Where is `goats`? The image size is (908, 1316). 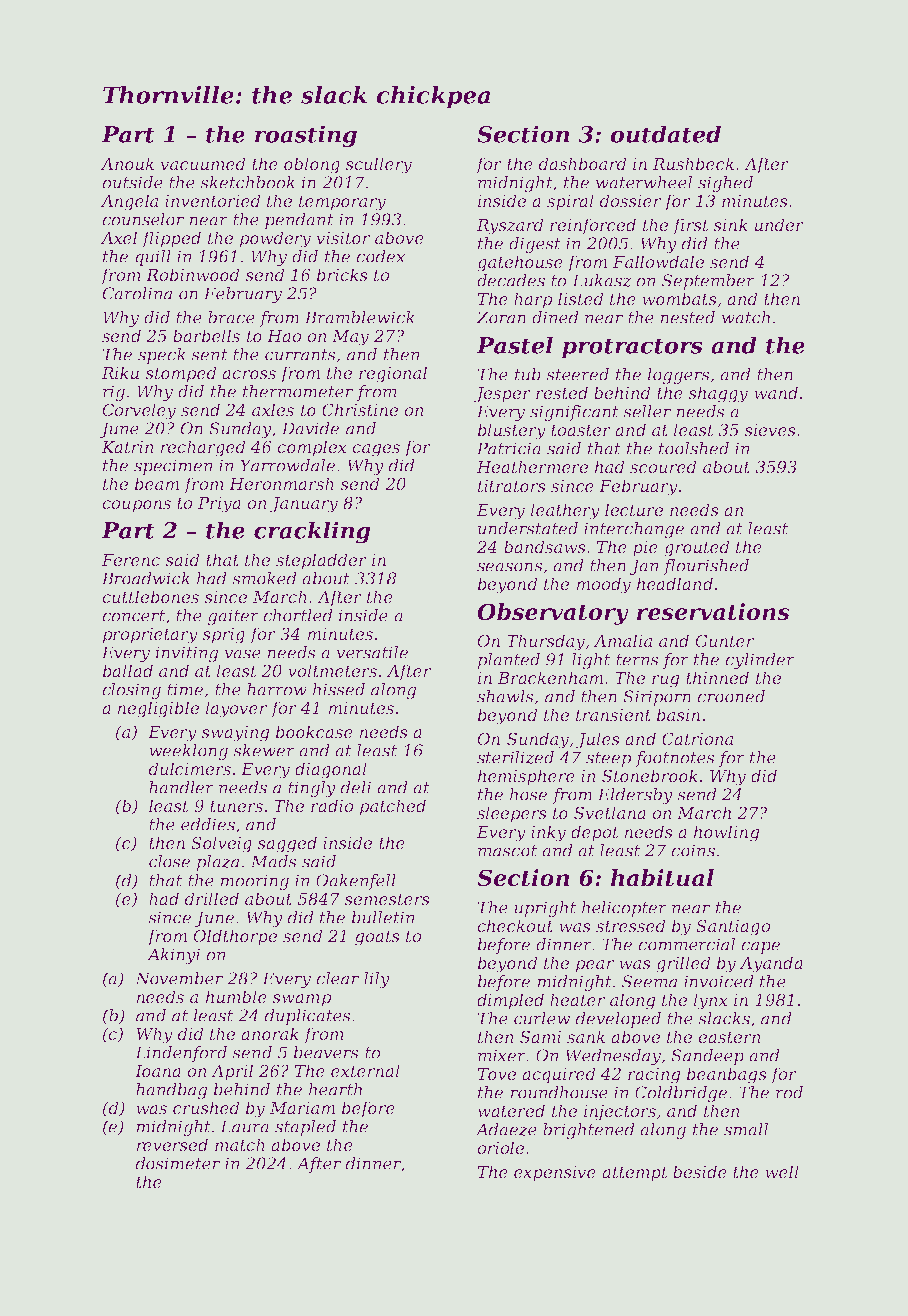
goats is located at coordinates (377, 938).
